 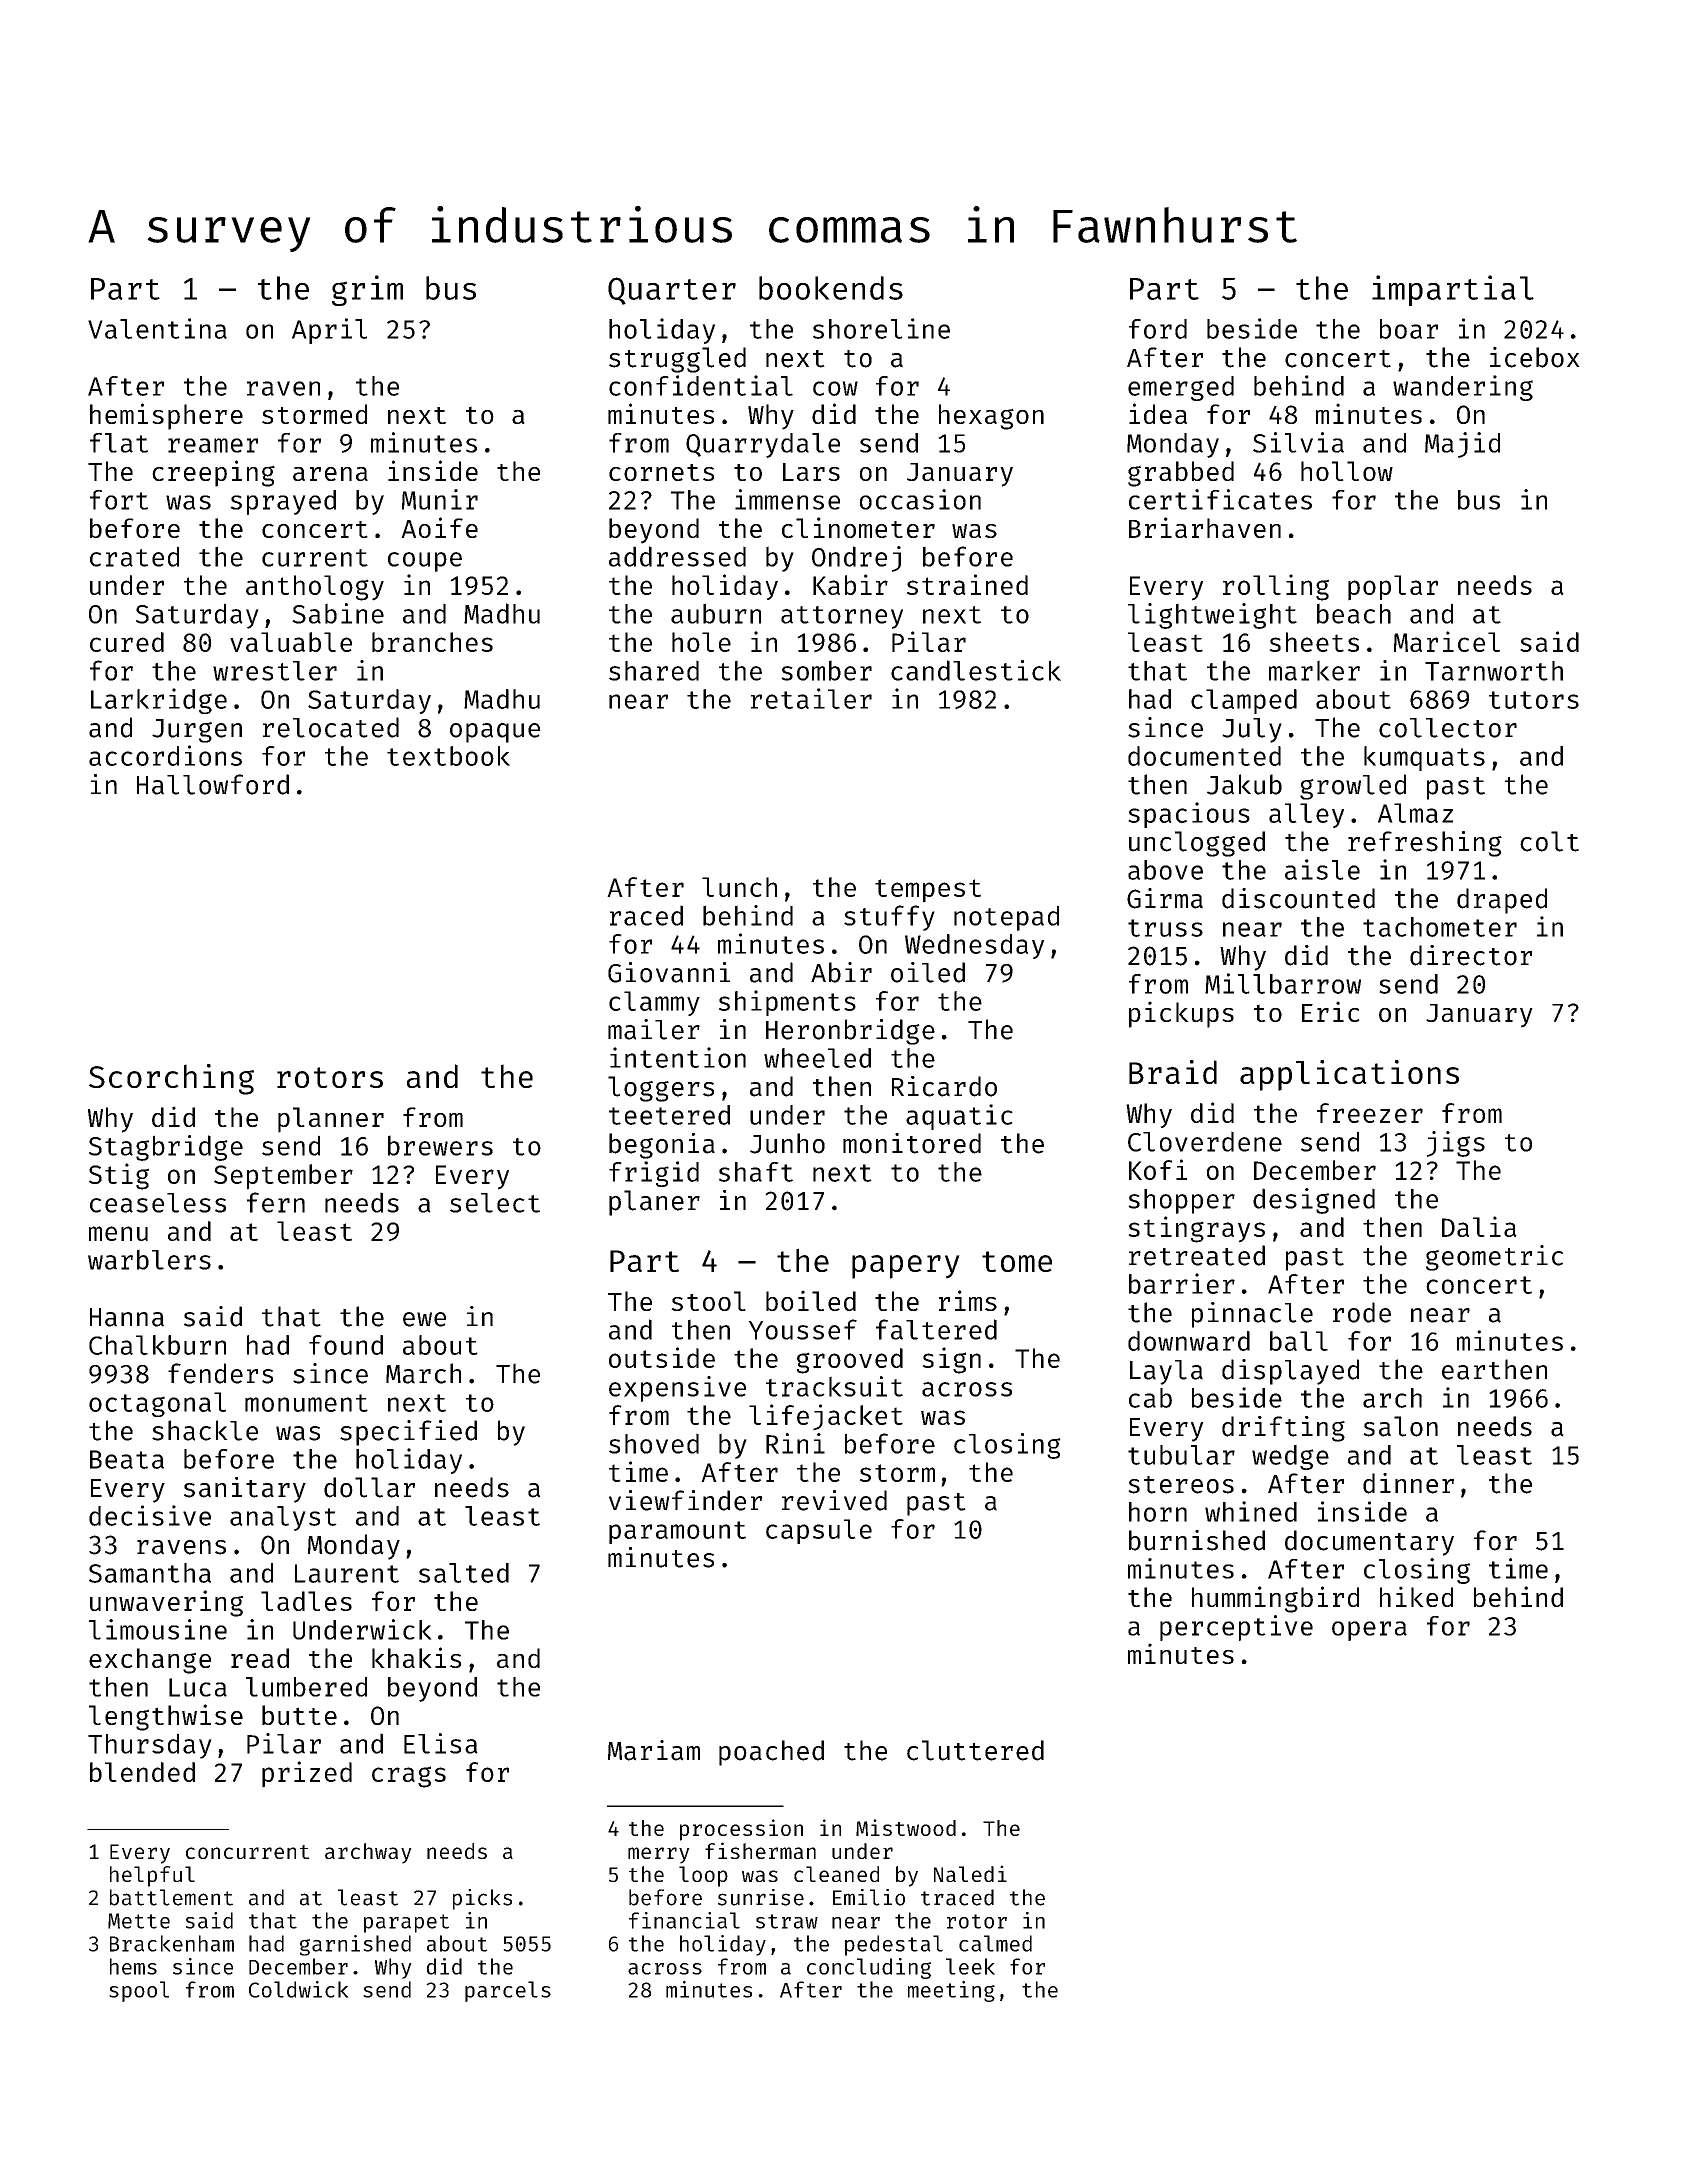 I want to click on hole, so click(x=701, y=642).
